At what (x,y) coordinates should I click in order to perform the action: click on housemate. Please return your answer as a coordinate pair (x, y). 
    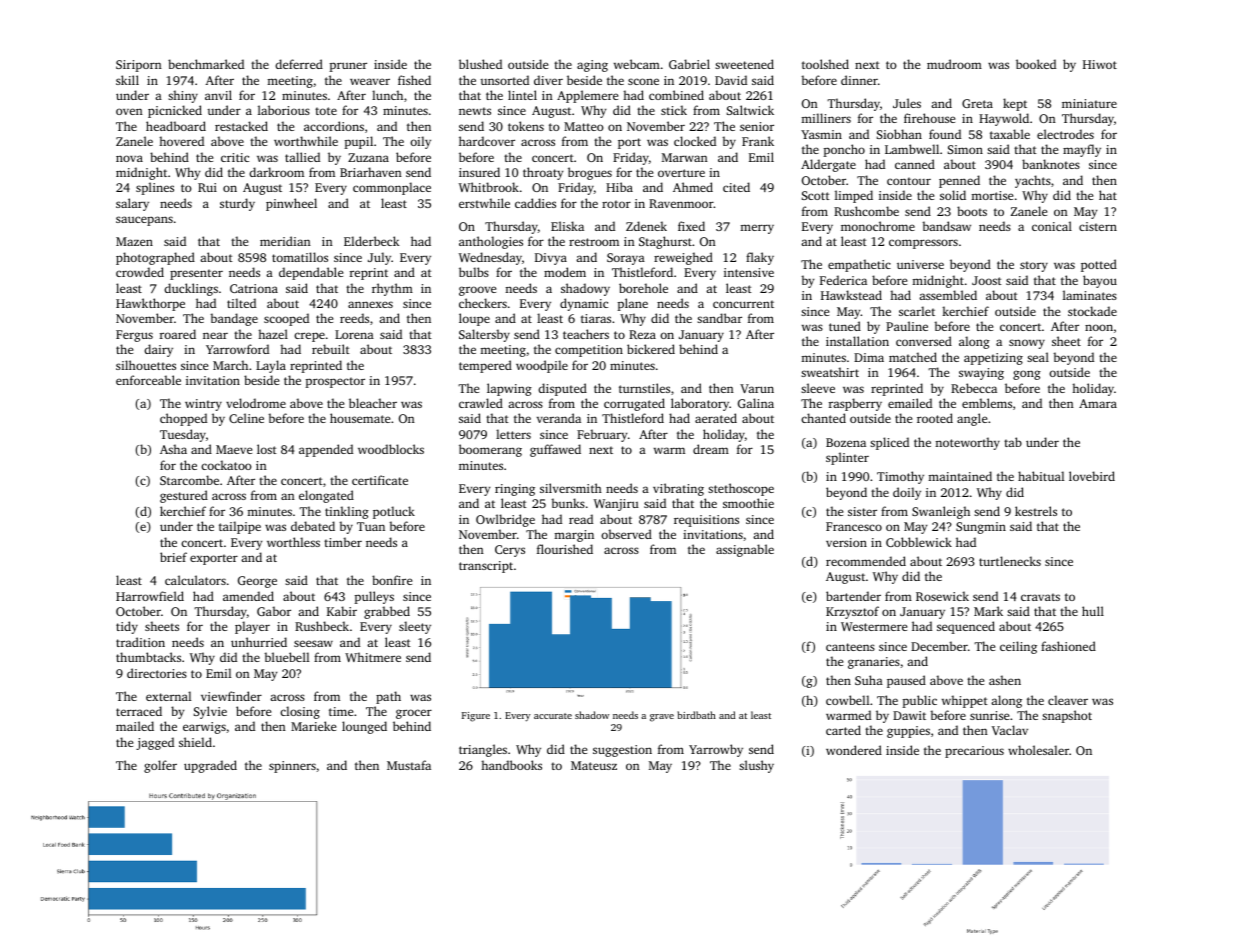
    Looking at the image, I should click on (360, 418).
